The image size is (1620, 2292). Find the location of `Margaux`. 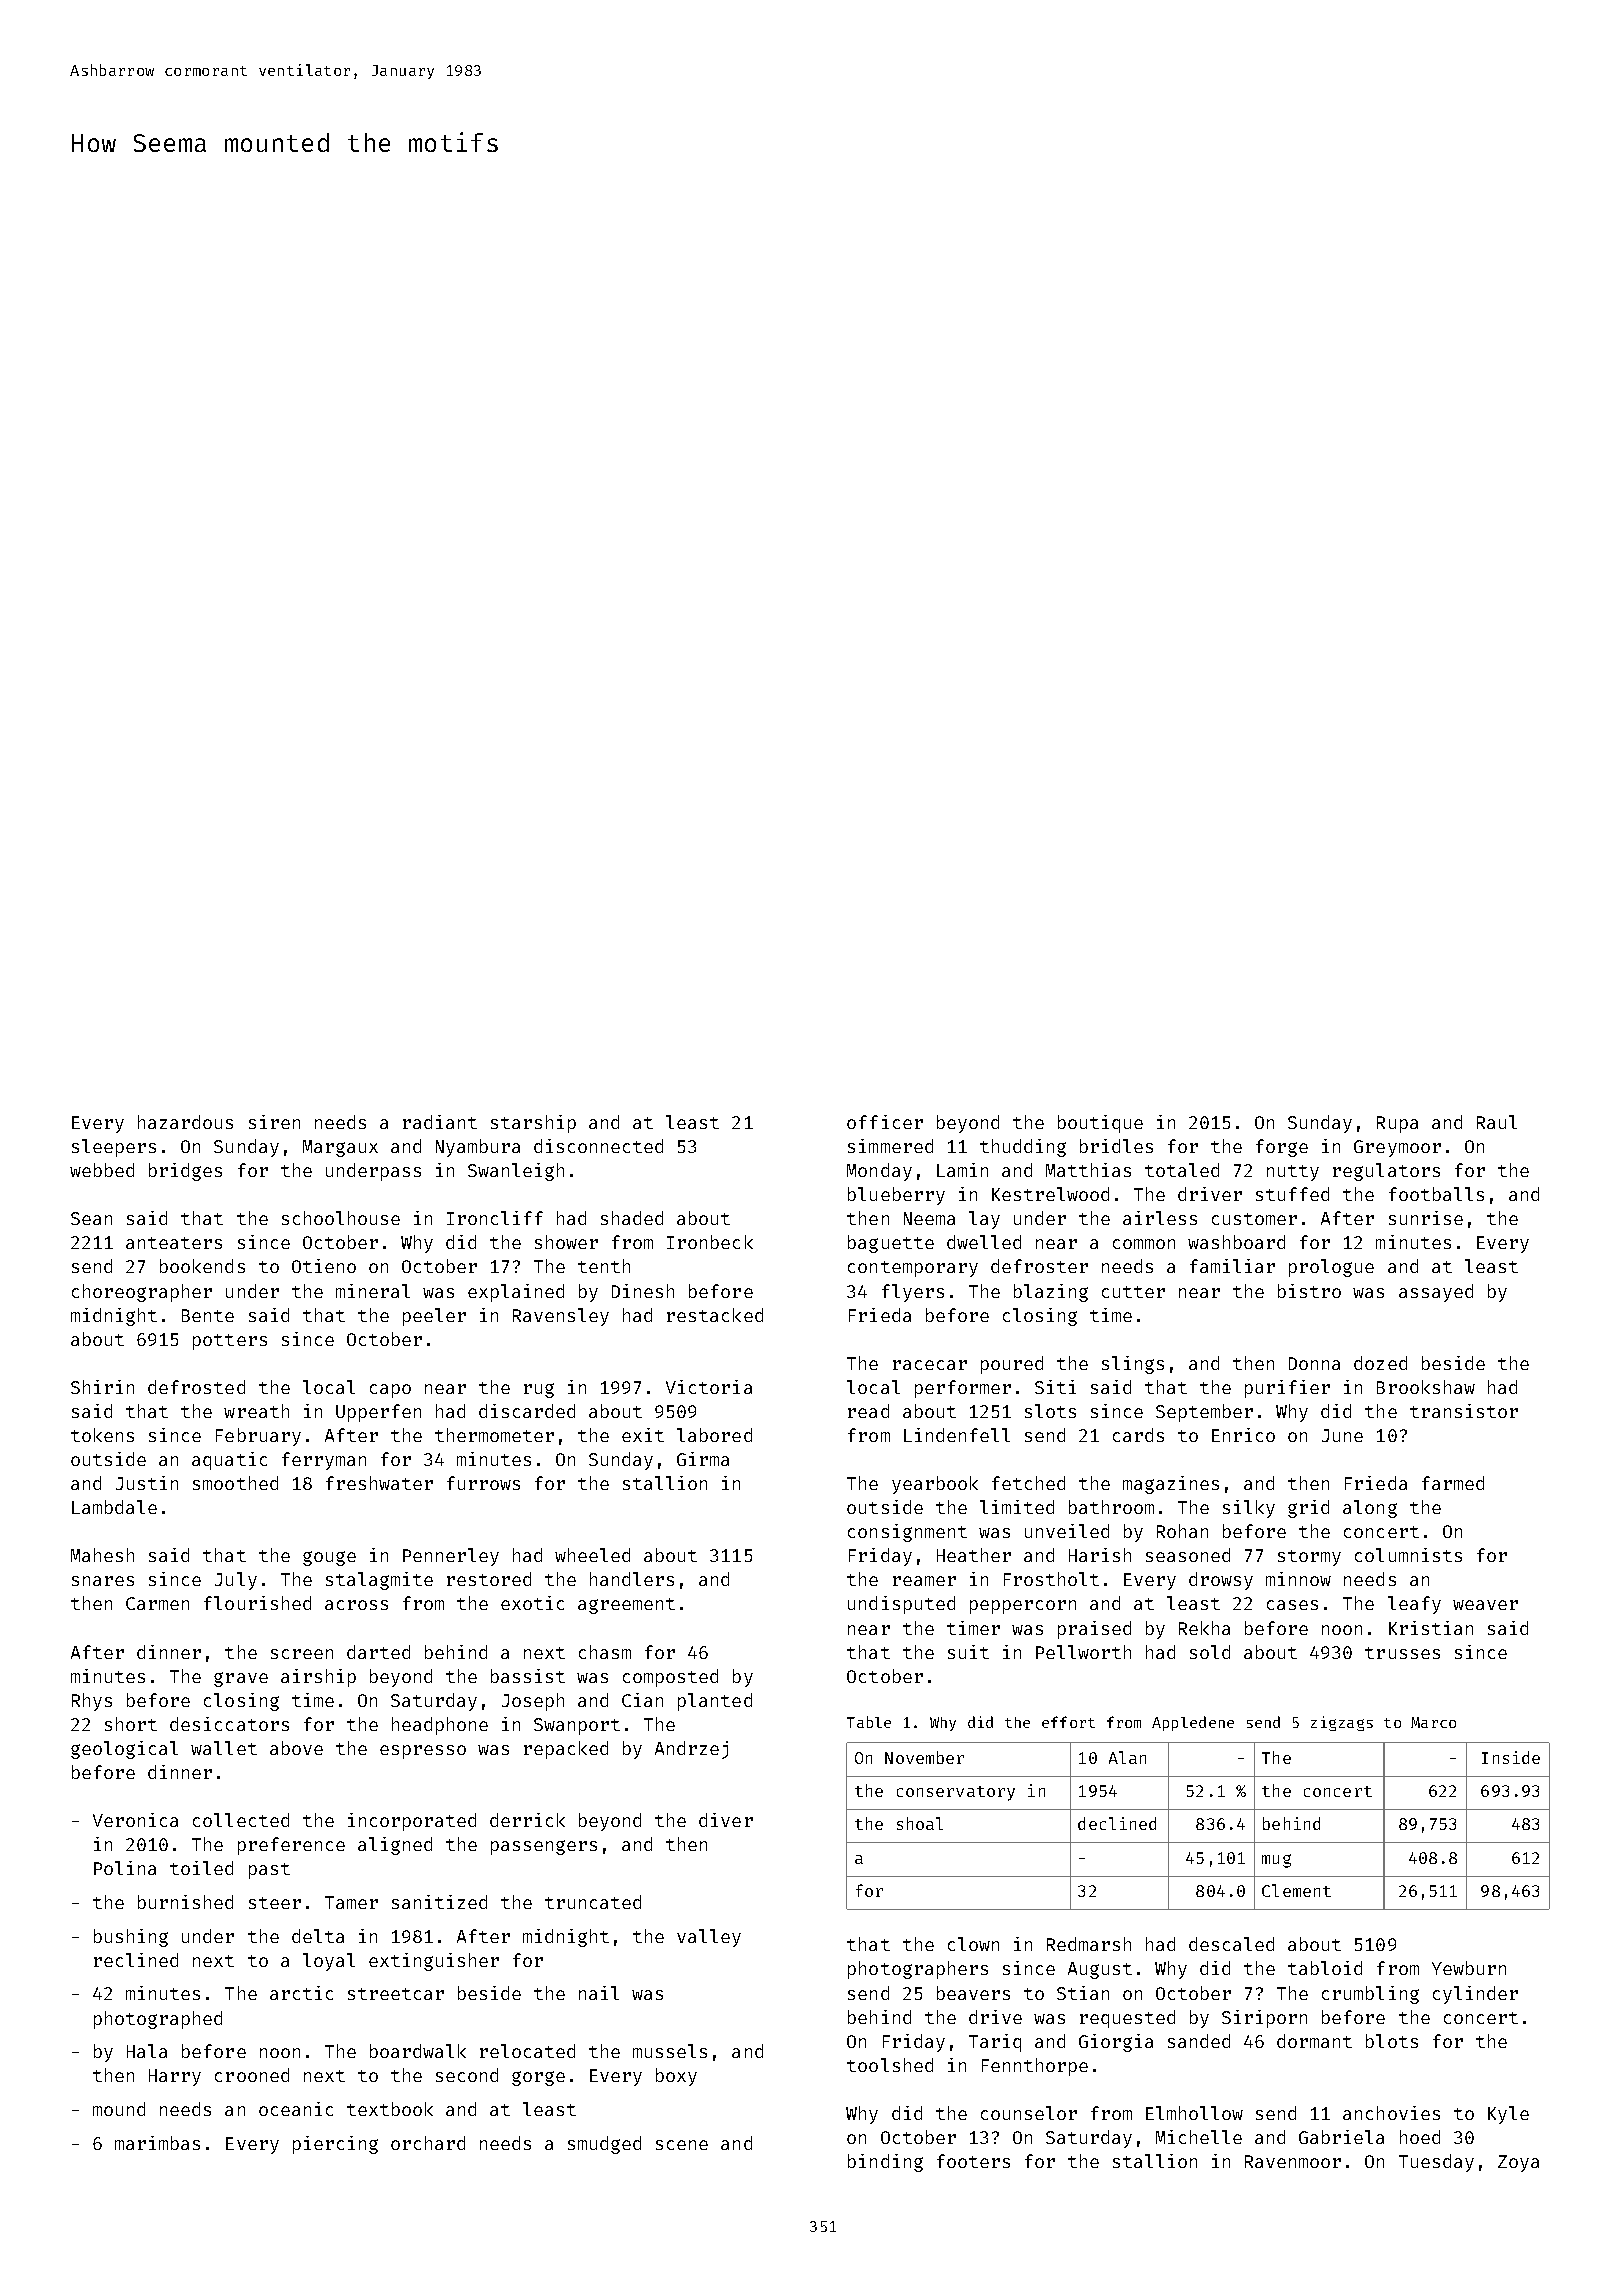

Margaux is located at coordinates (340, 1148).
